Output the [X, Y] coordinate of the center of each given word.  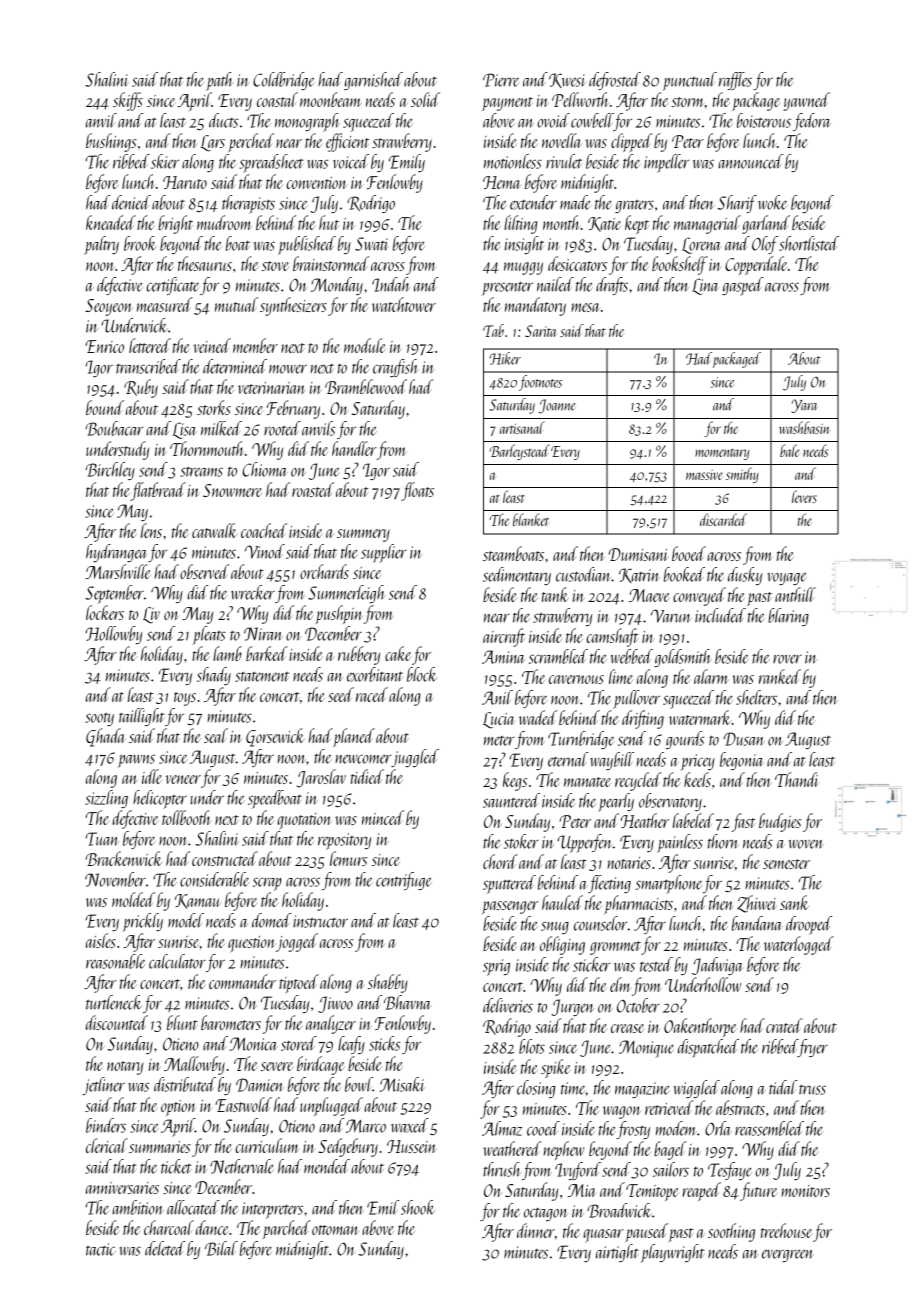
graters [634, 206]
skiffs [128, 101]
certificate [173, 286]
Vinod [265, 551]
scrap [267, 884]
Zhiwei [757, 904]
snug [555, 928]
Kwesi [567, 80]
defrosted [615, 81]
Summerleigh [347, 594]
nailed [555, 284]
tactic [100, 1249]
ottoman [335, 1230]
